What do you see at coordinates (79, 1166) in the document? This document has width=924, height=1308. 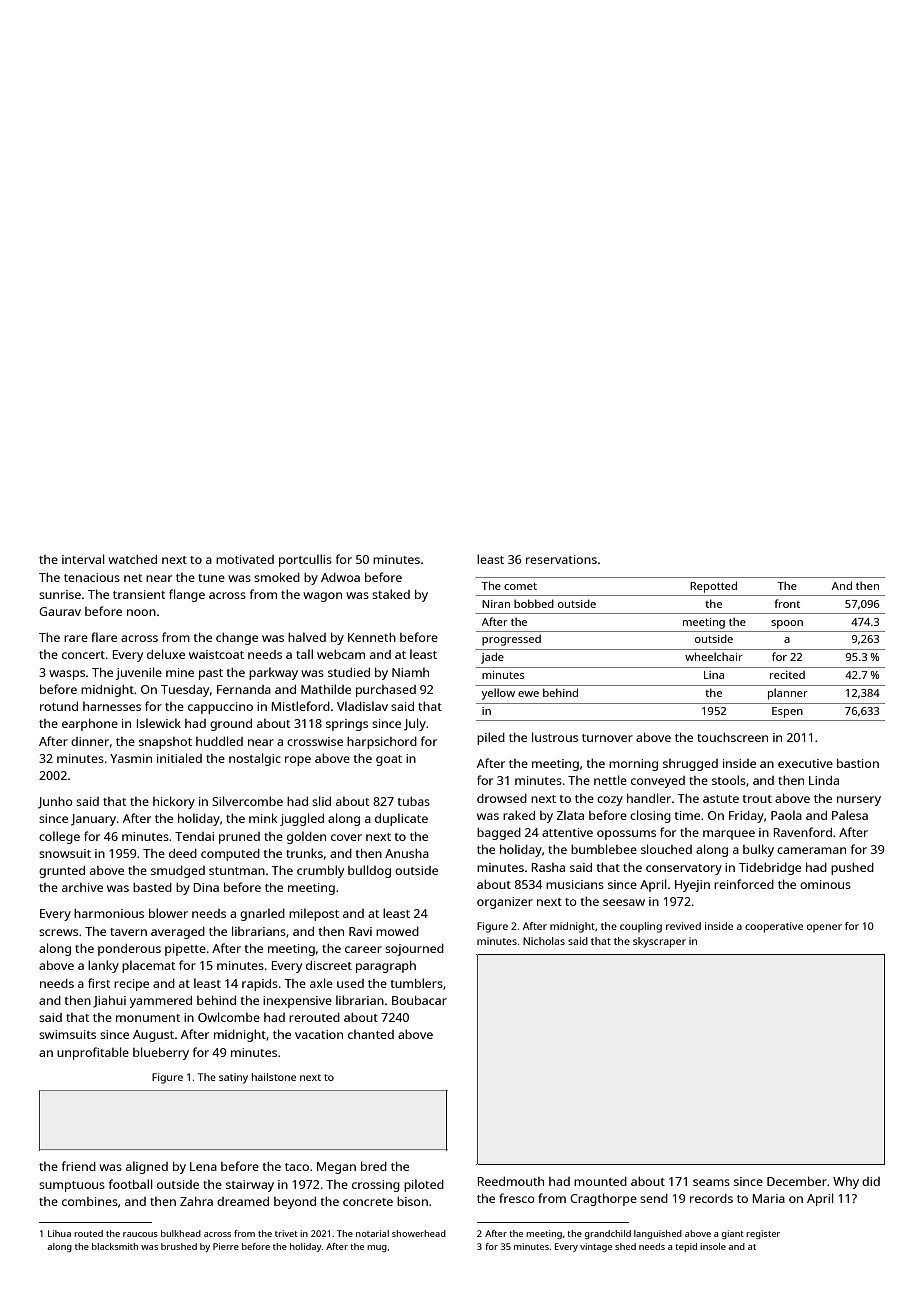 I see `friend` at bounding box center [79, 1166].
